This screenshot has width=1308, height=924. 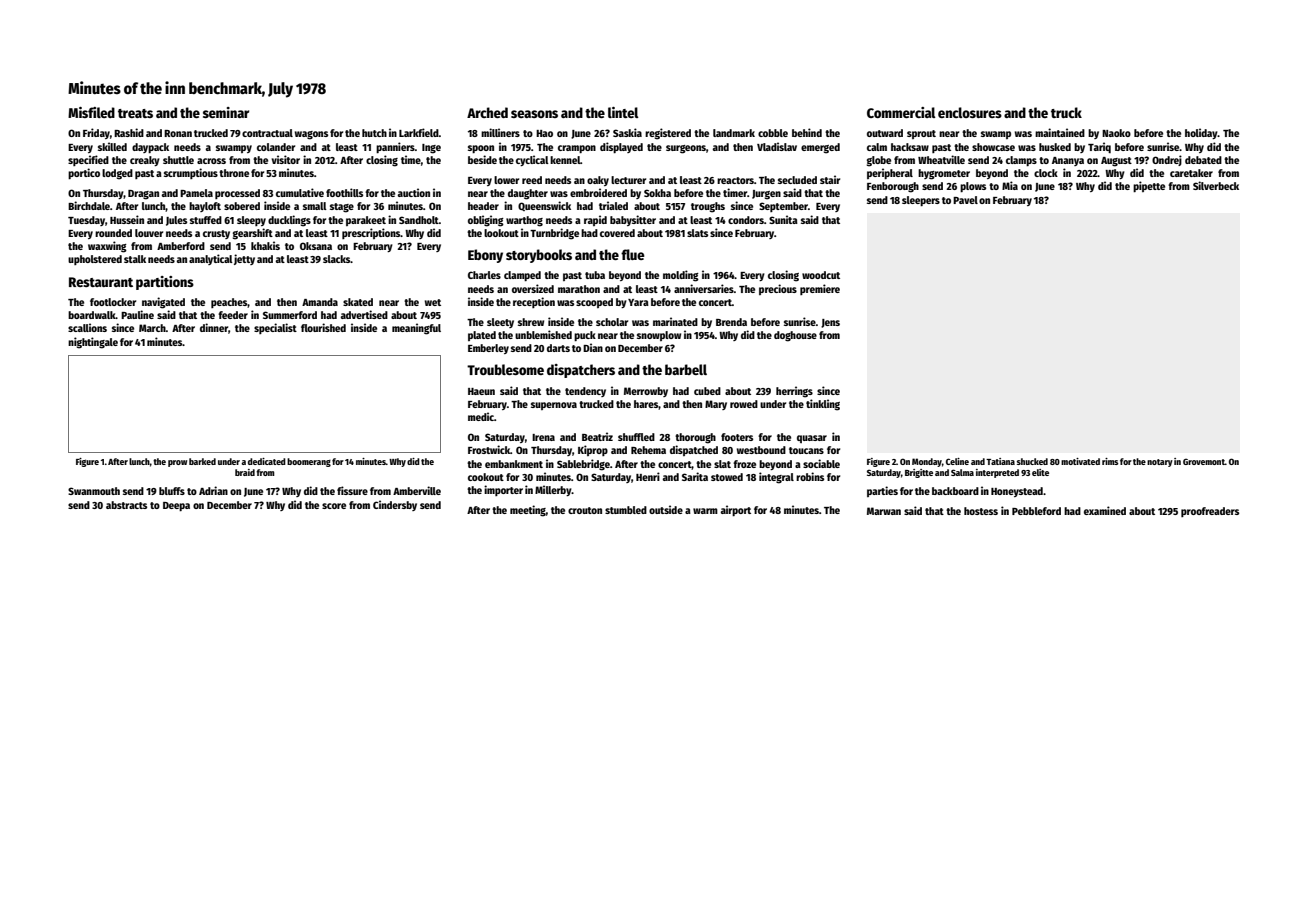 What do you see at coordinates (981, 511) in the screenshot?
I see `hostess` at bounding box center [981, 511].
